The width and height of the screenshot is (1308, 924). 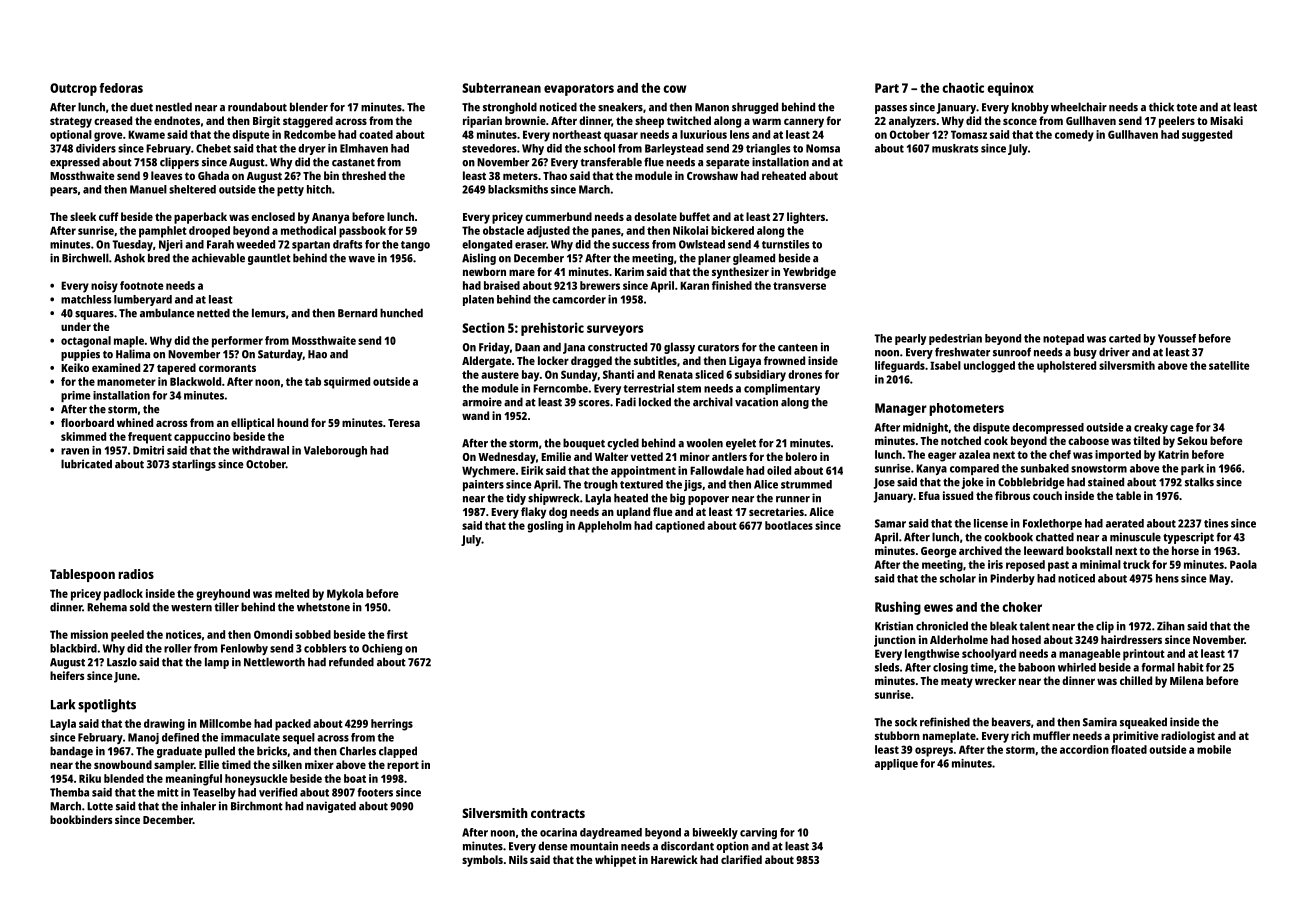 I want to click on ospreys, so click(x=934, y=752).
